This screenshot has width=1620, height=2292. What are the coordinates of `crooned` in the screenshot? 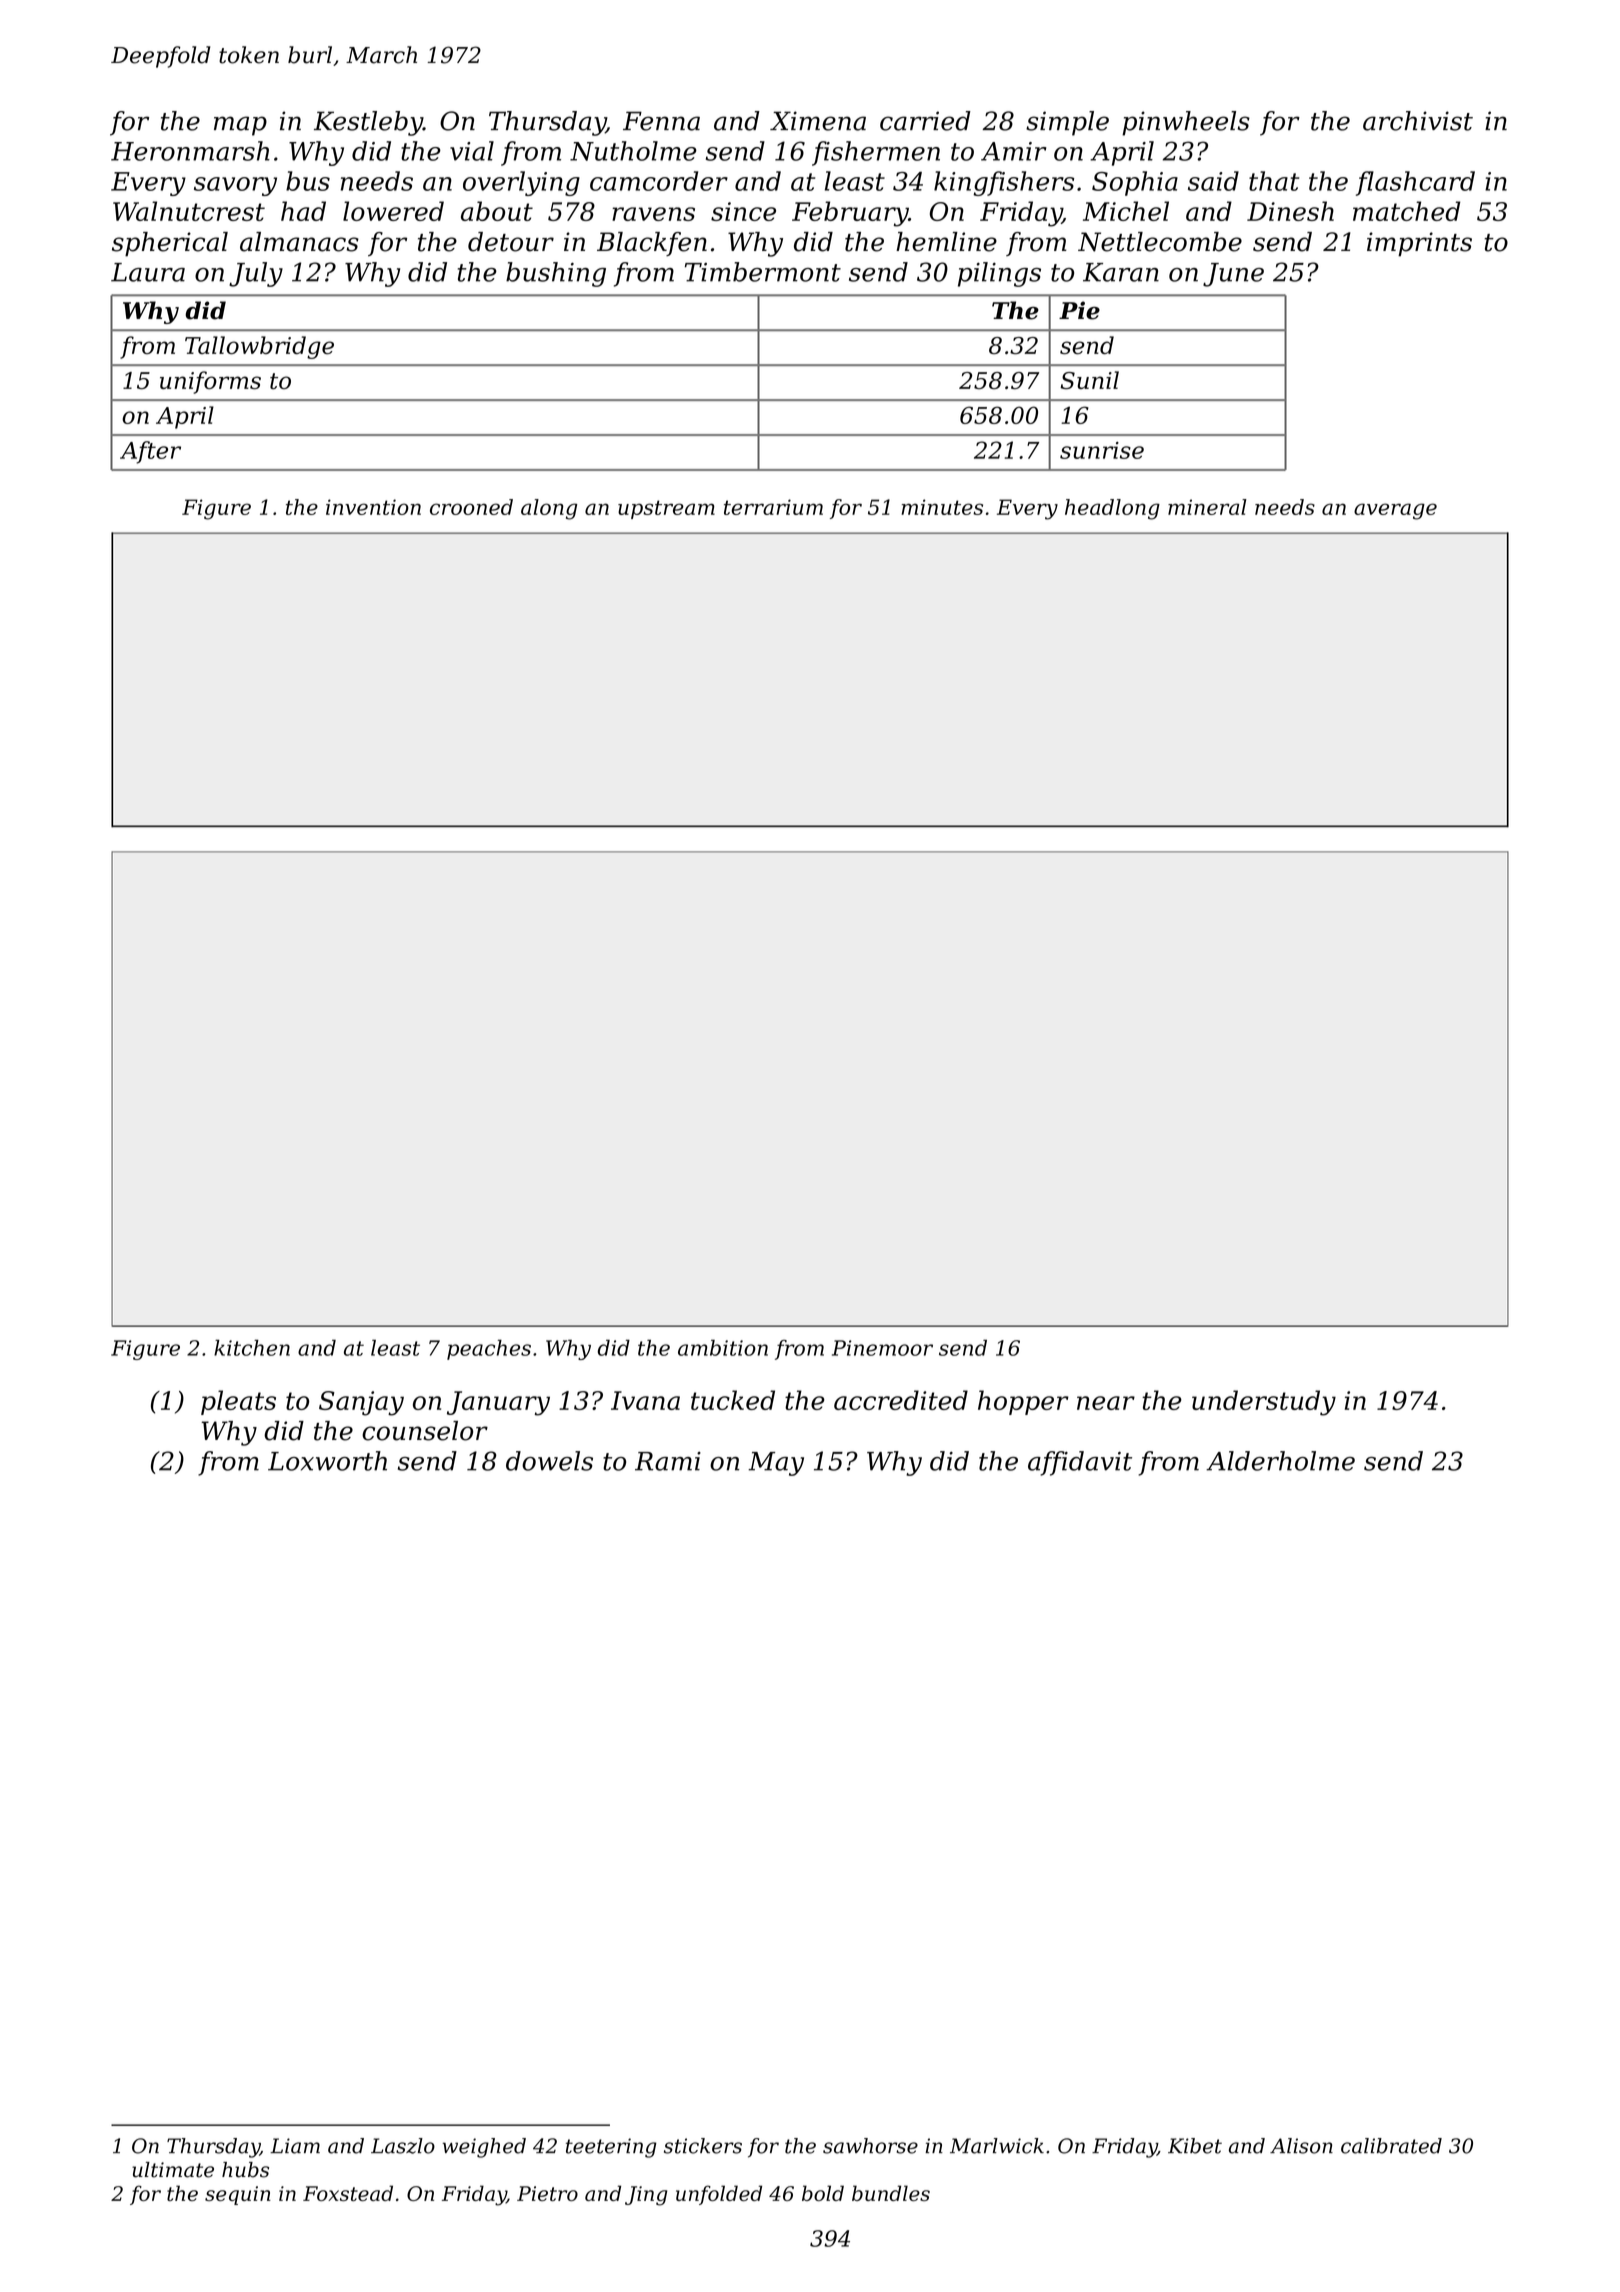 It's located at (471, 507).
